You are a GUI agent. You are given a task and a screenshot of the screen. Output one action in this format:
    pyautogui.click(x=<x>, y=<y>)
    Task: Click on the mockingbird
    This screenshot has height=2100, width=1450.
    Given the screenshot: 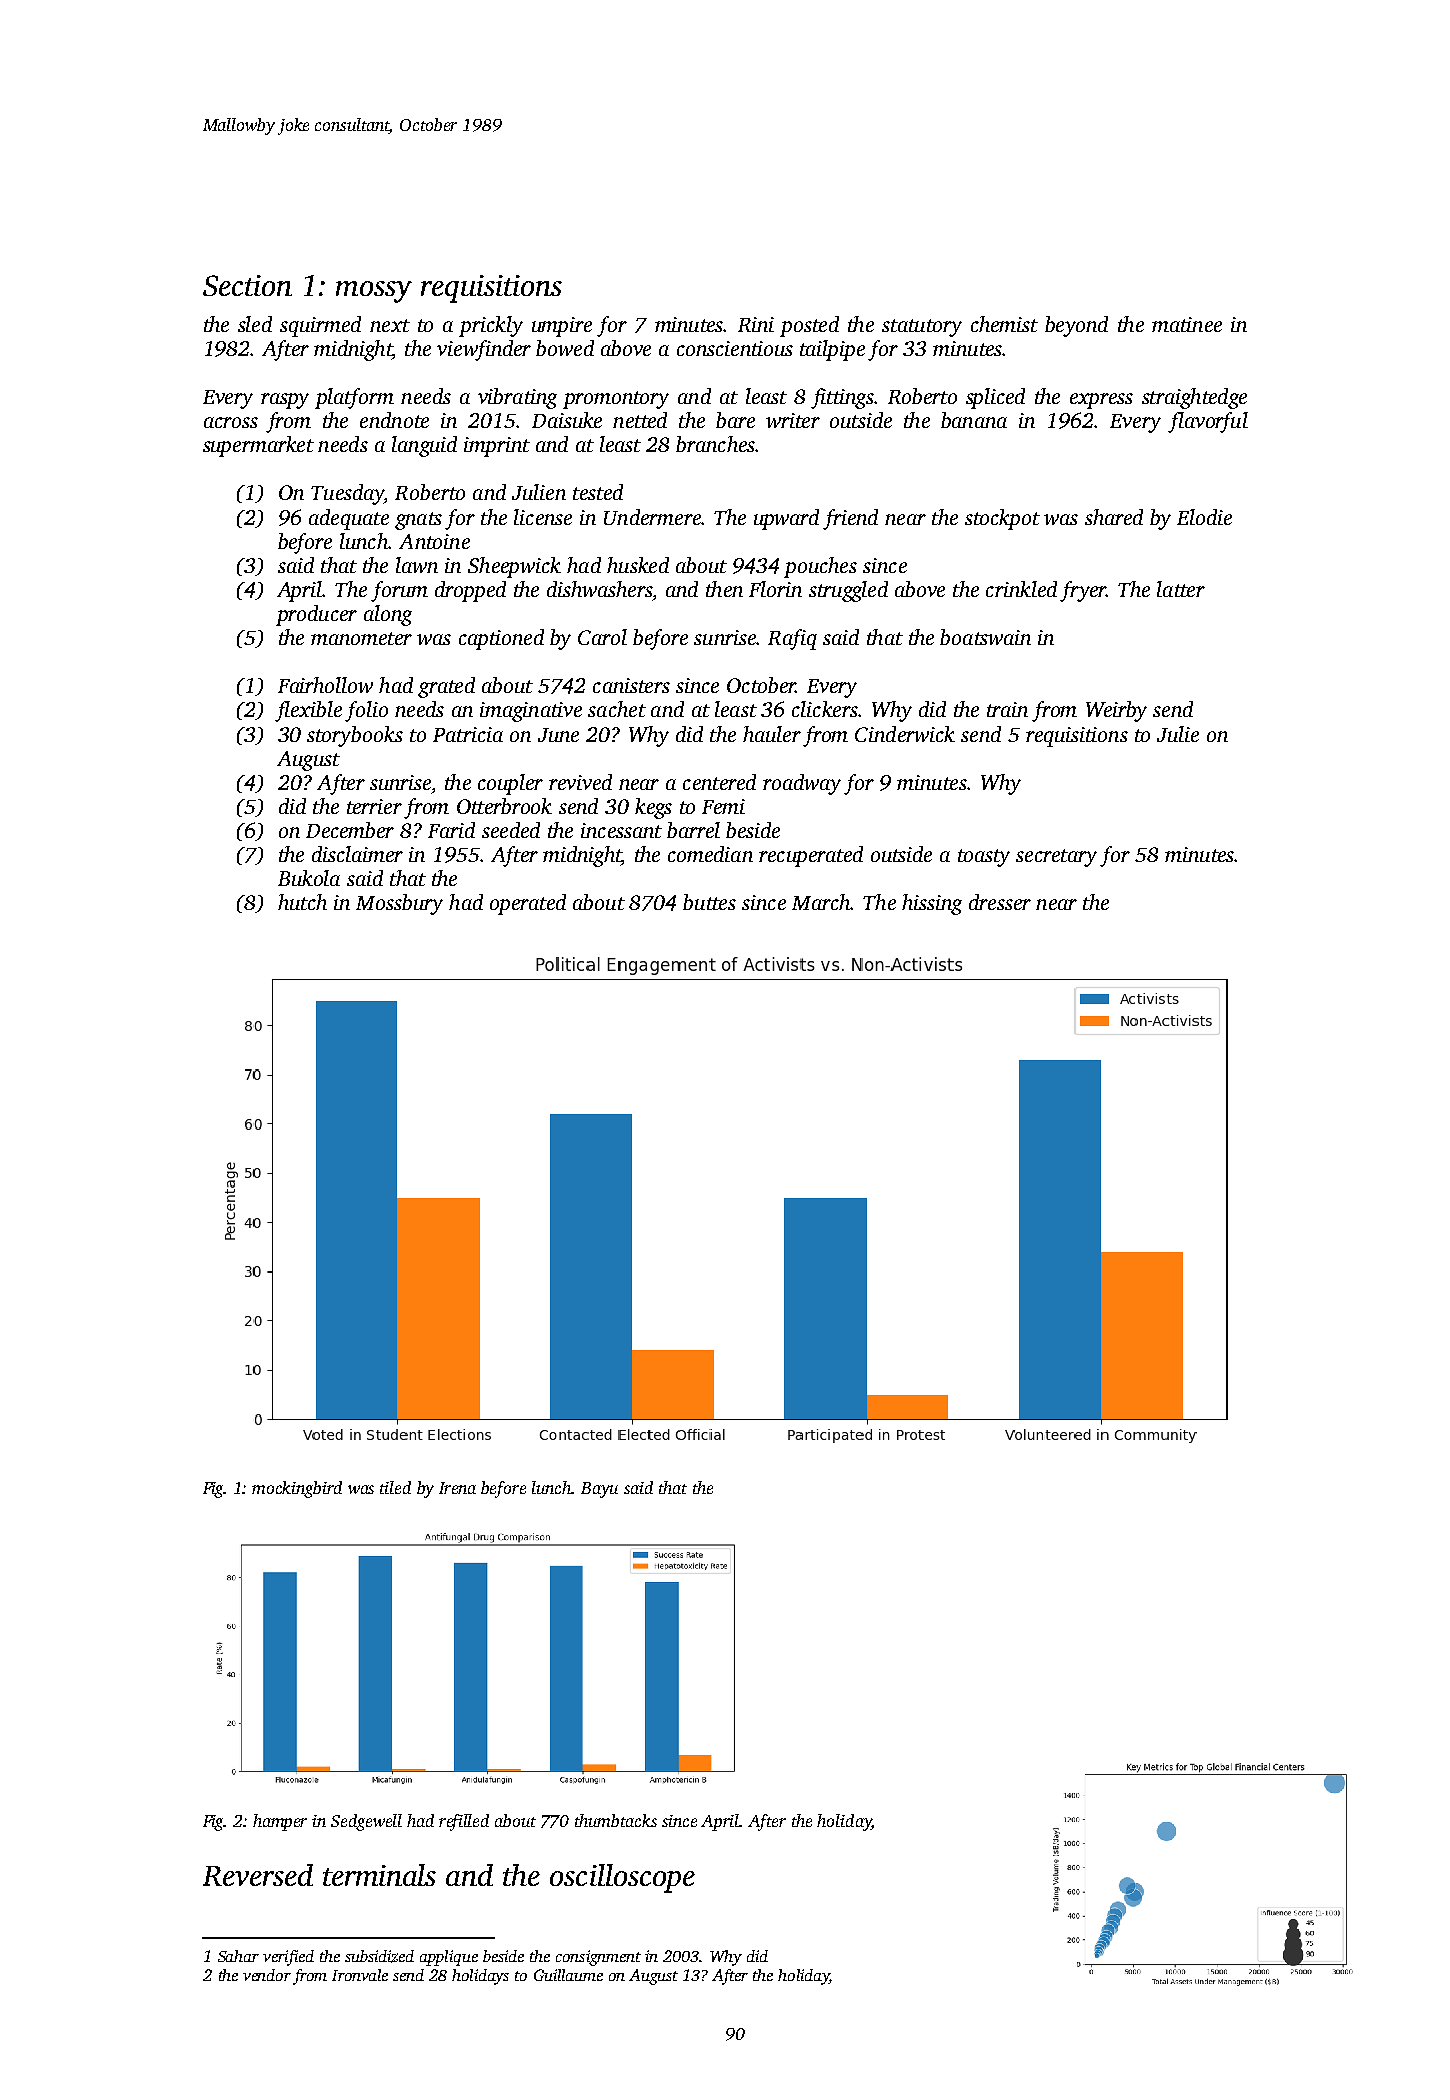 What is the action you would take?
    pyautogui.click(x=297, y=1489)
